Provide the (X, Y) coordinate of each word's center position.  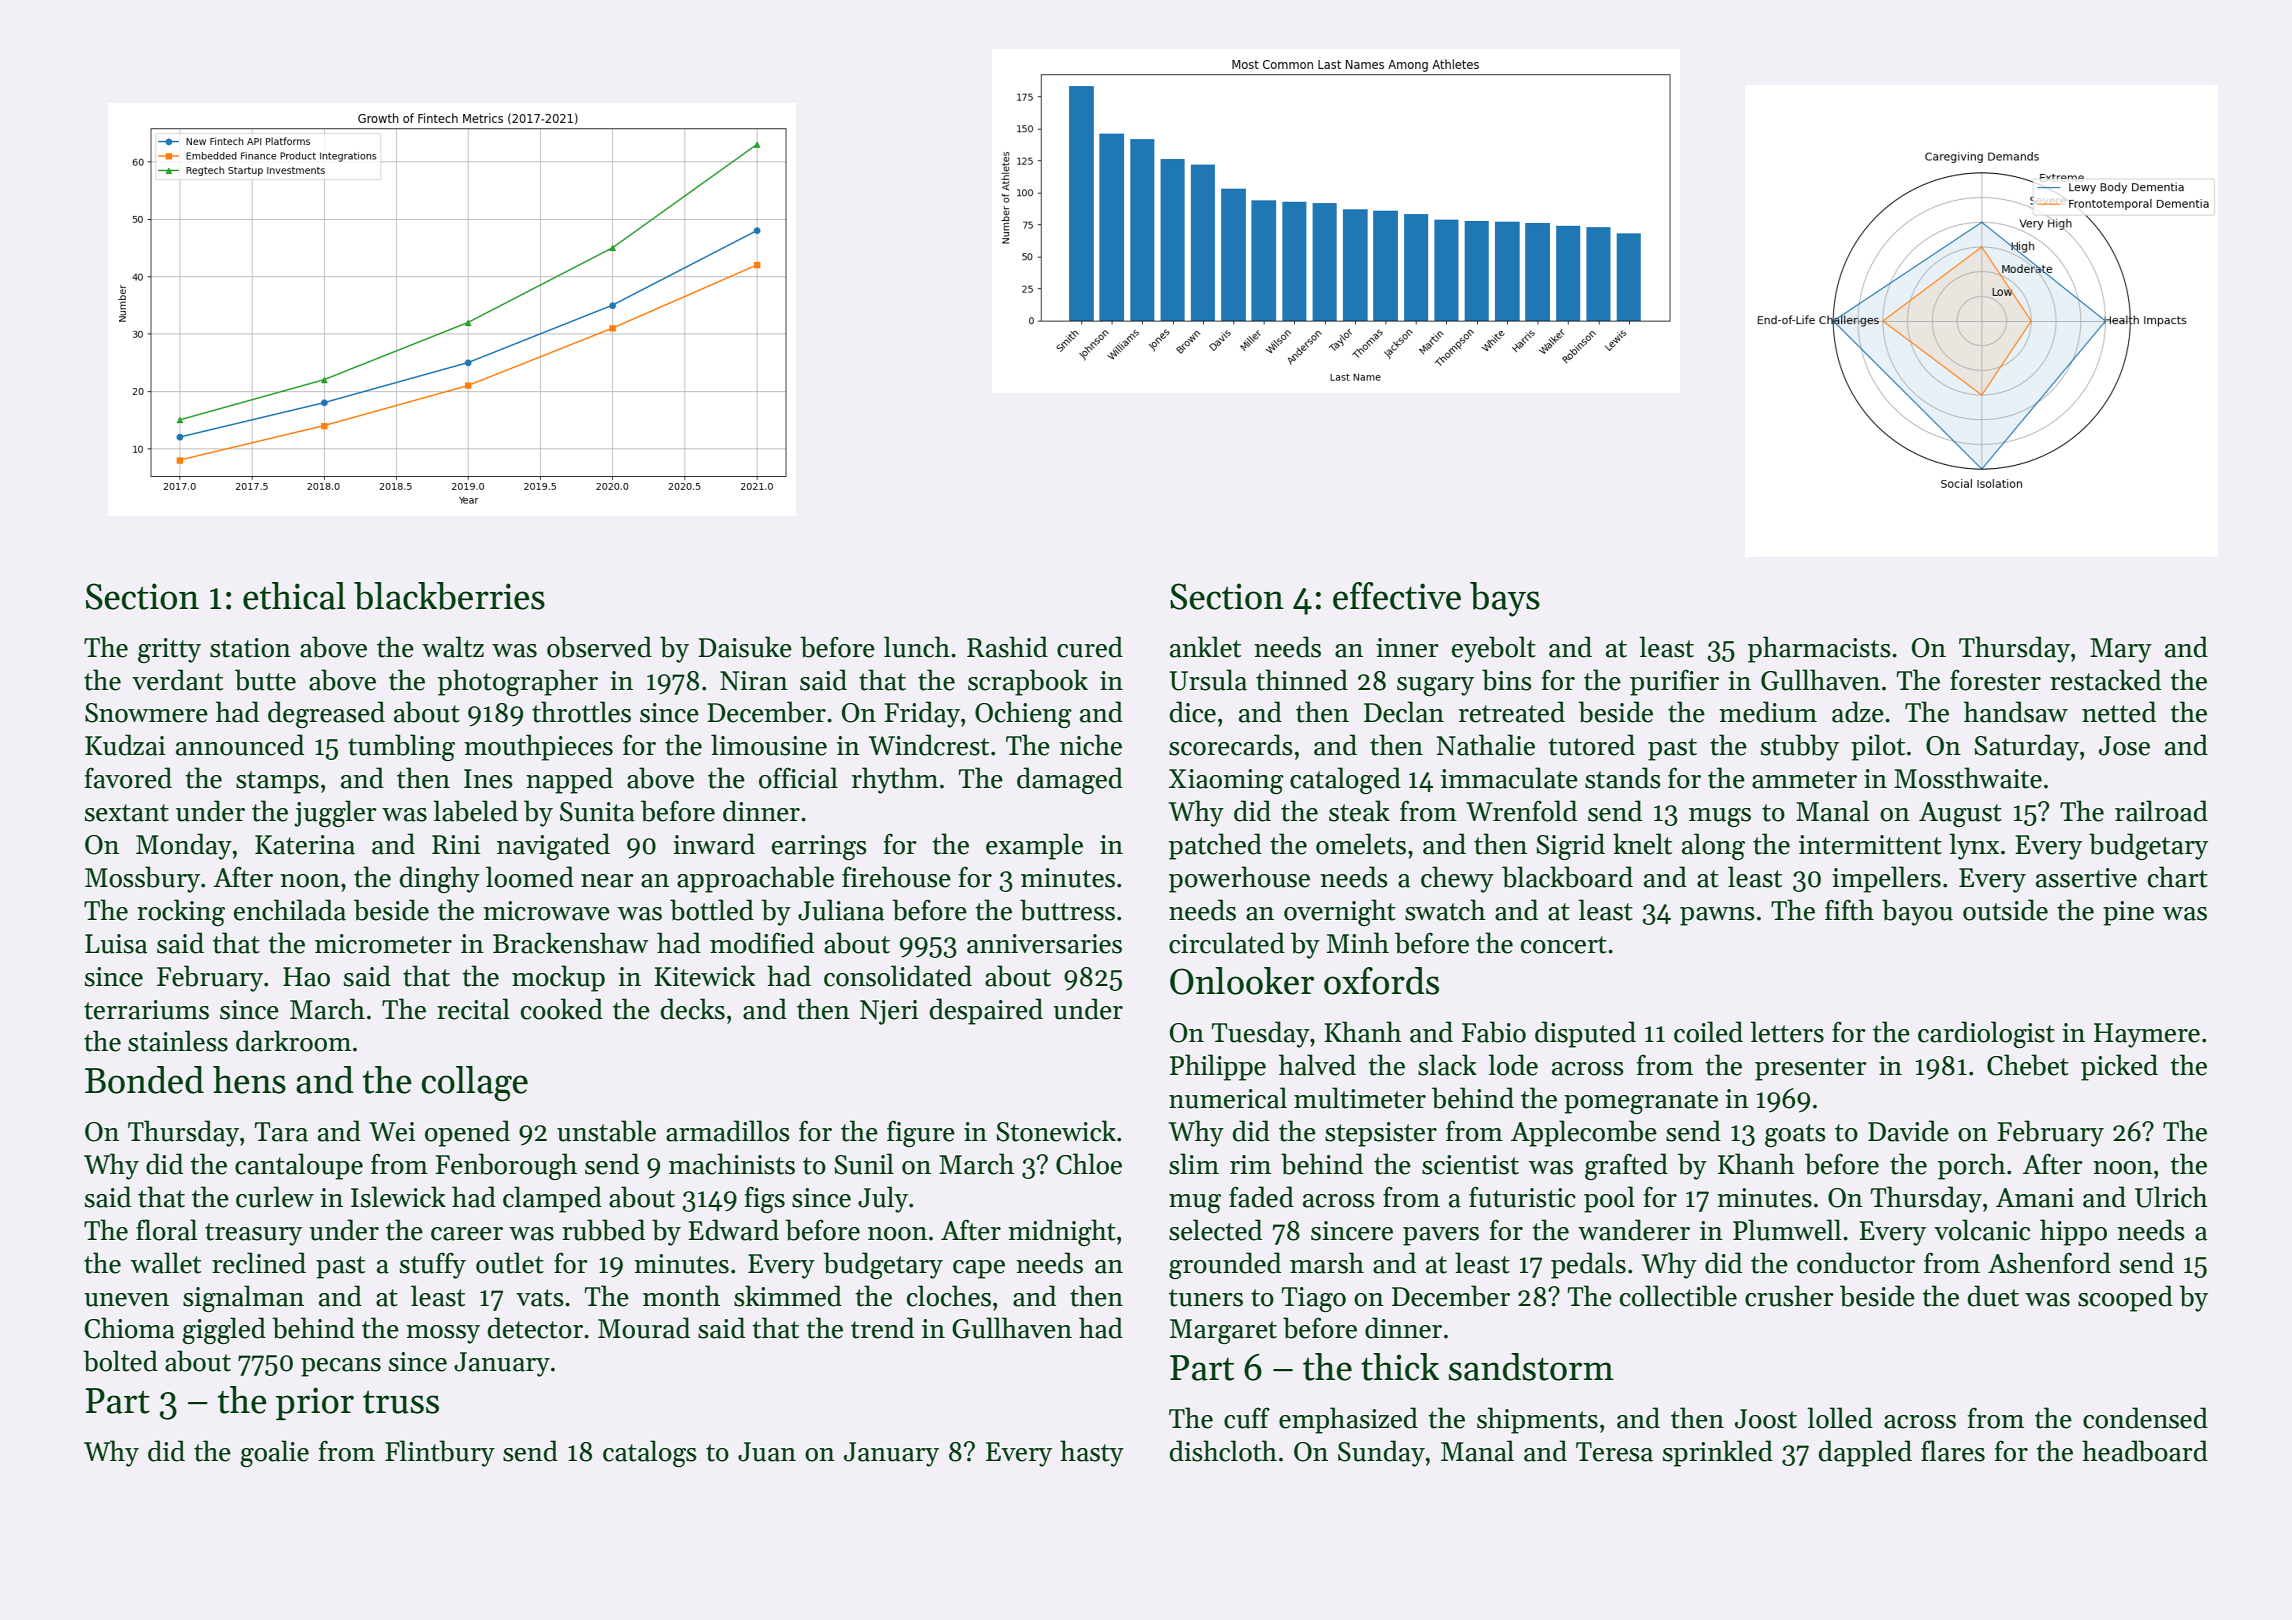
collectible (1678, 1296)
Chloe (1089, 1164)
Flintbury (440, 1453)
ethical (294, 596)
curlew (275, 1197)
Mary (2121, 650)
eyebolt (1494, 649)
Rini (456, 844)
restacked (2105, 680)
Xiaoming (1226, 781)
